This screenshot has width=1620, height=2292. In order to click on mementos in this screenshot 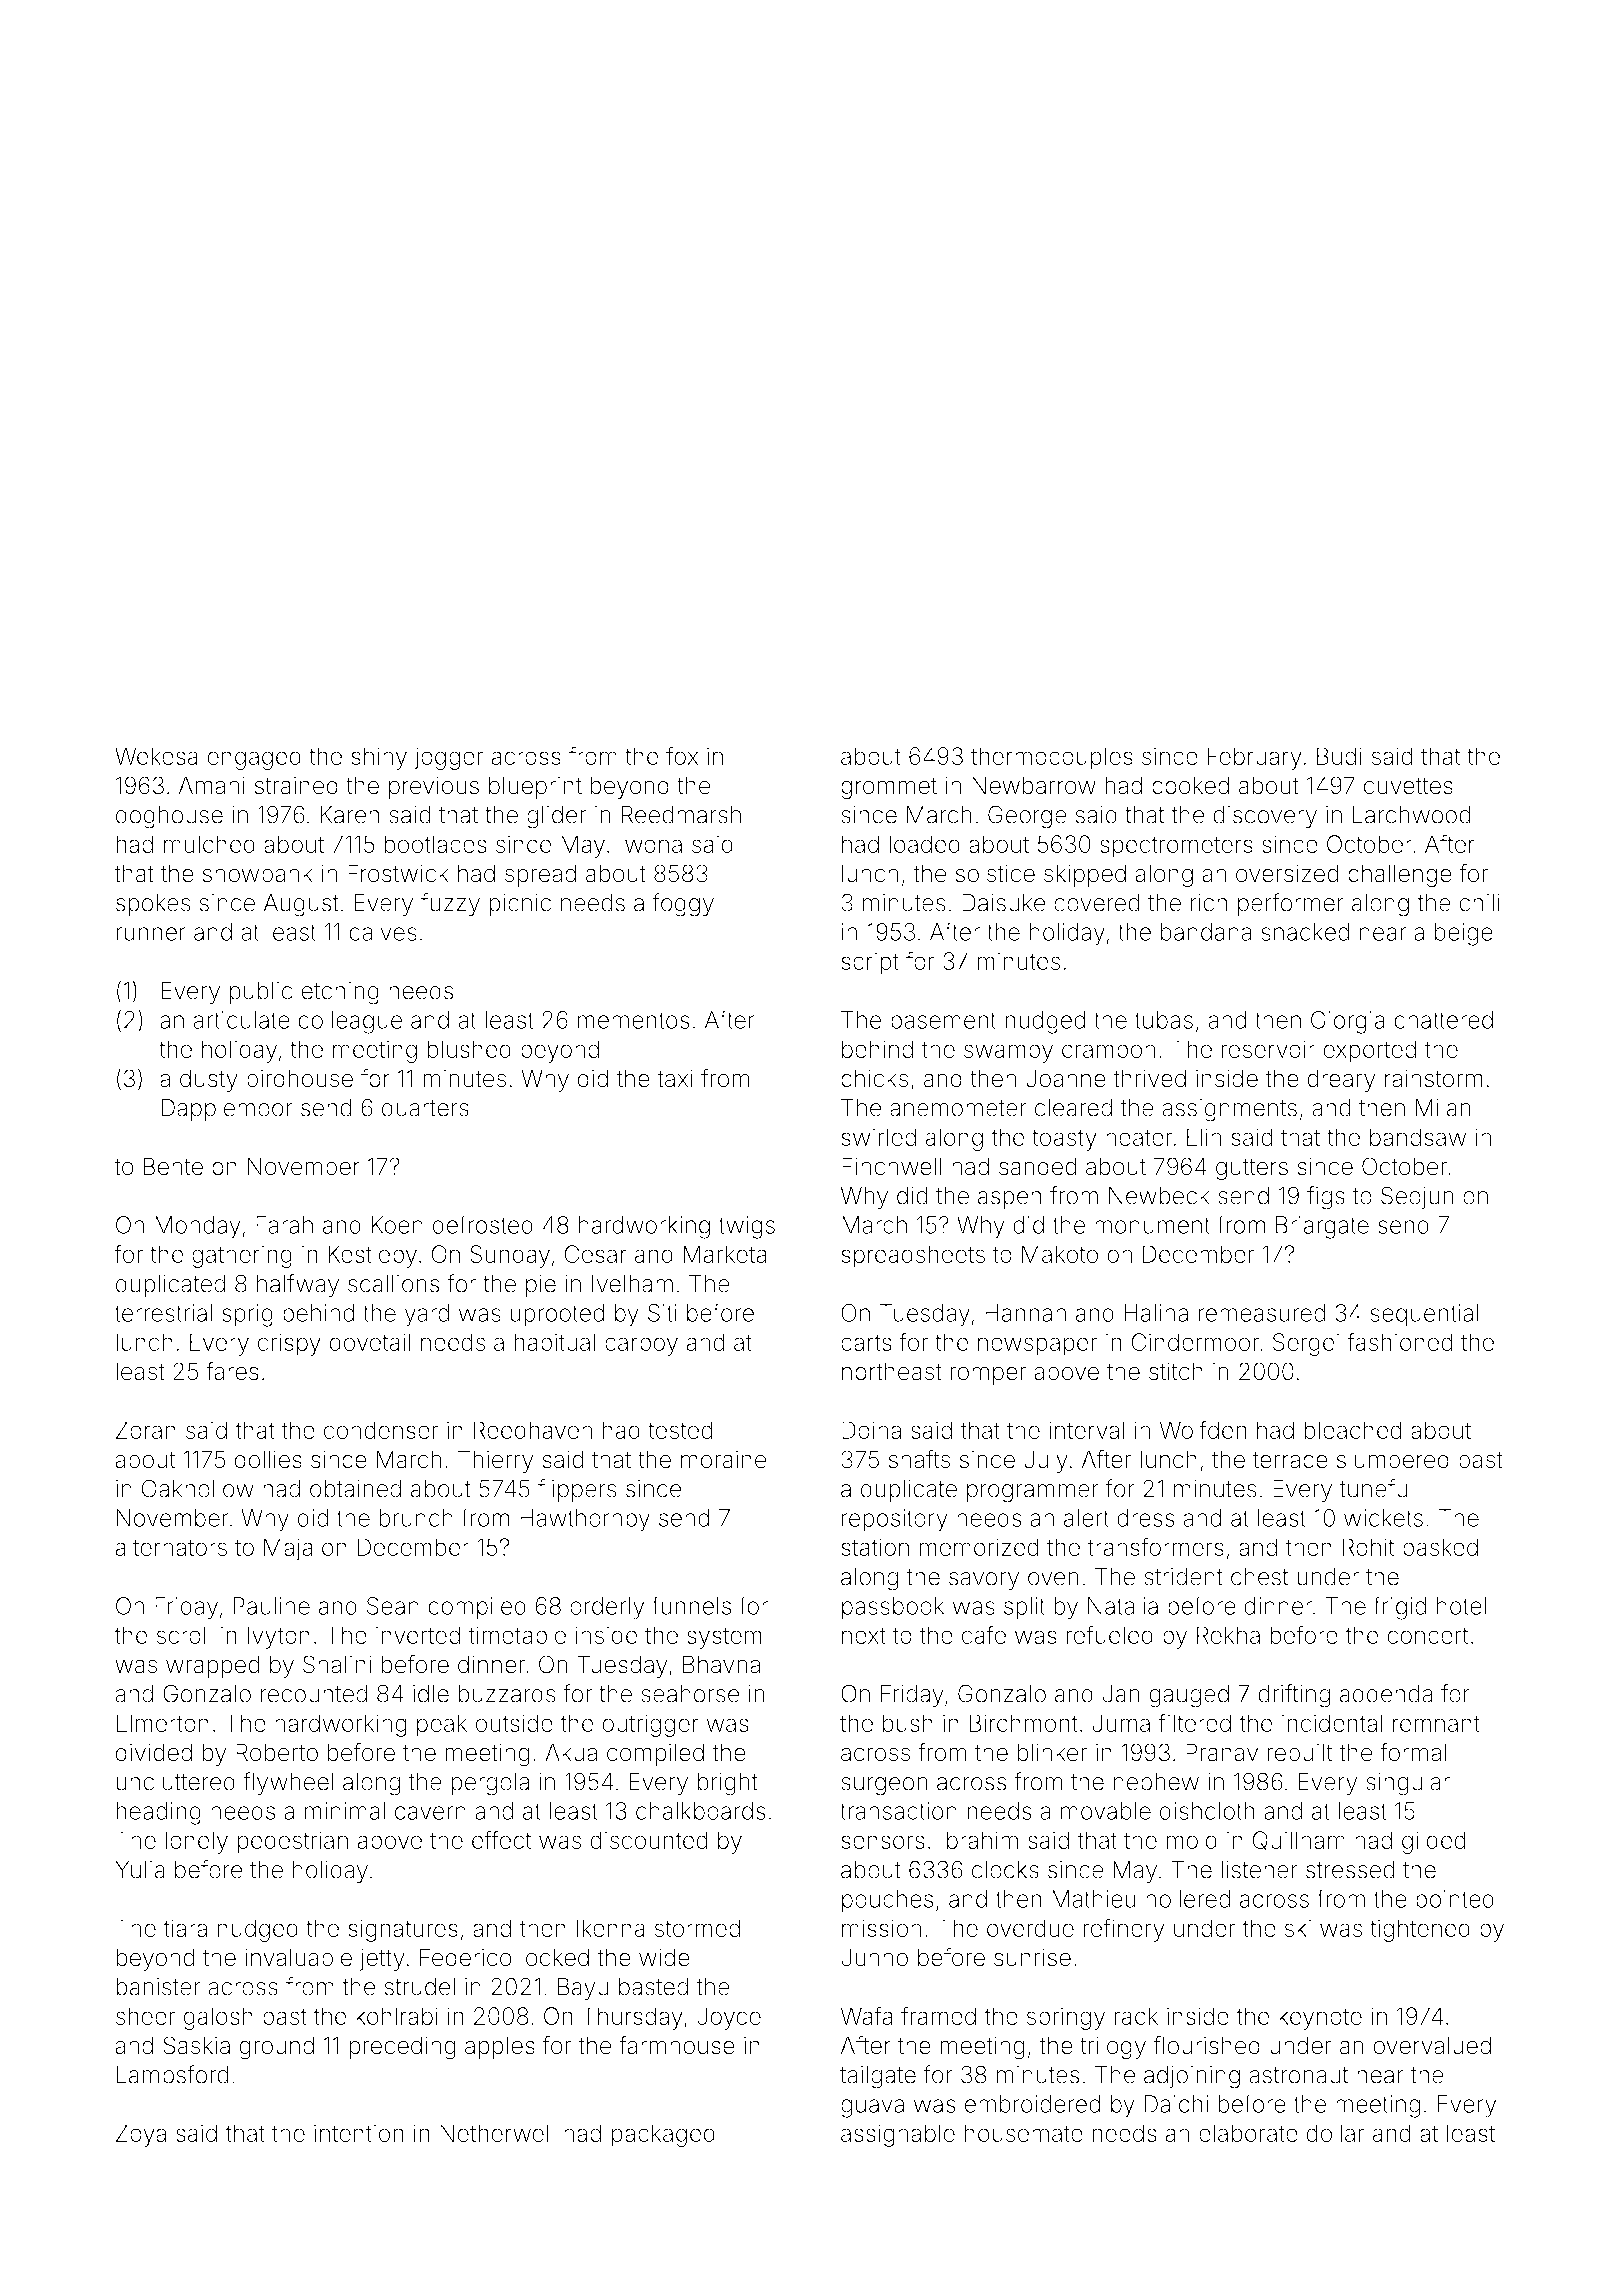, I will do `click(634, 1020)`.
